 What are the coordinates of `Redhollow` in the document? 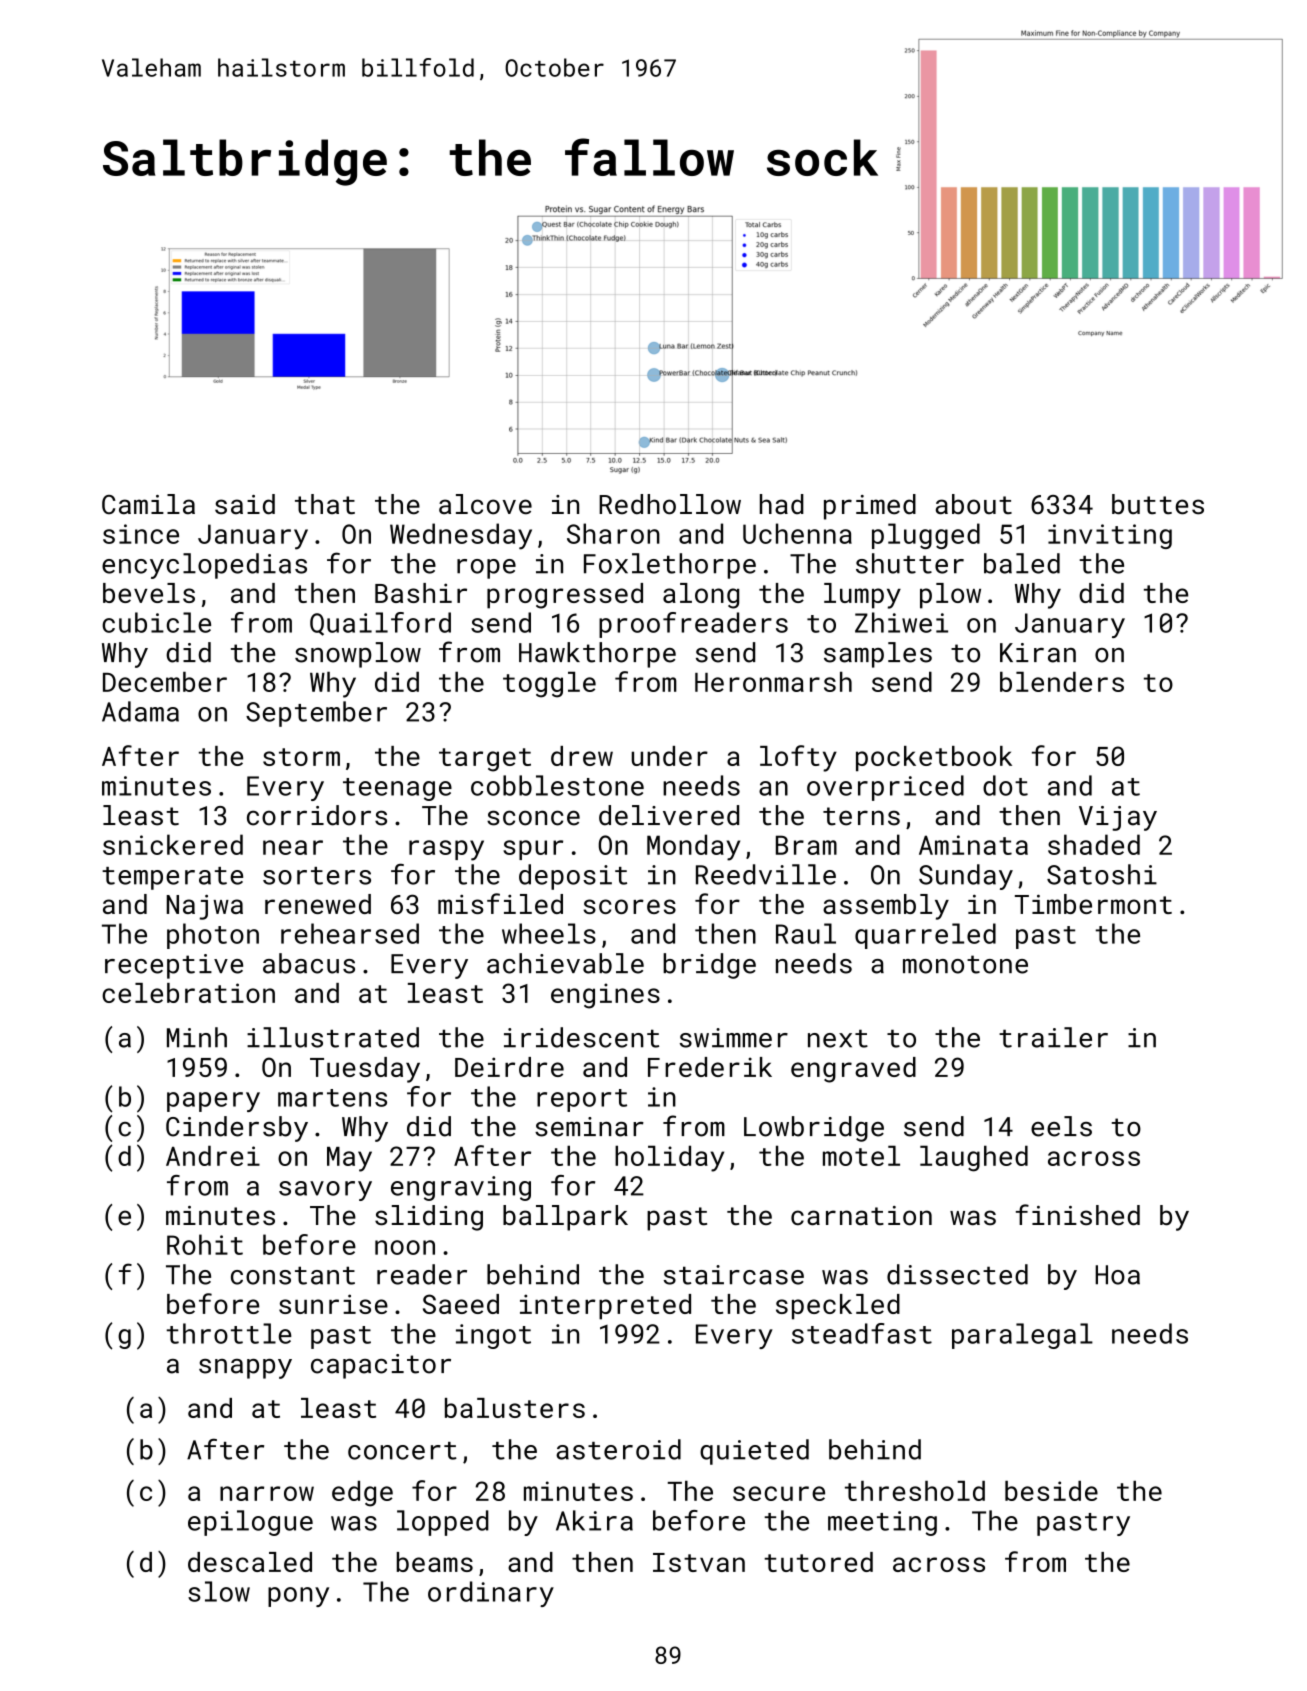 It's located at (670, 504).
